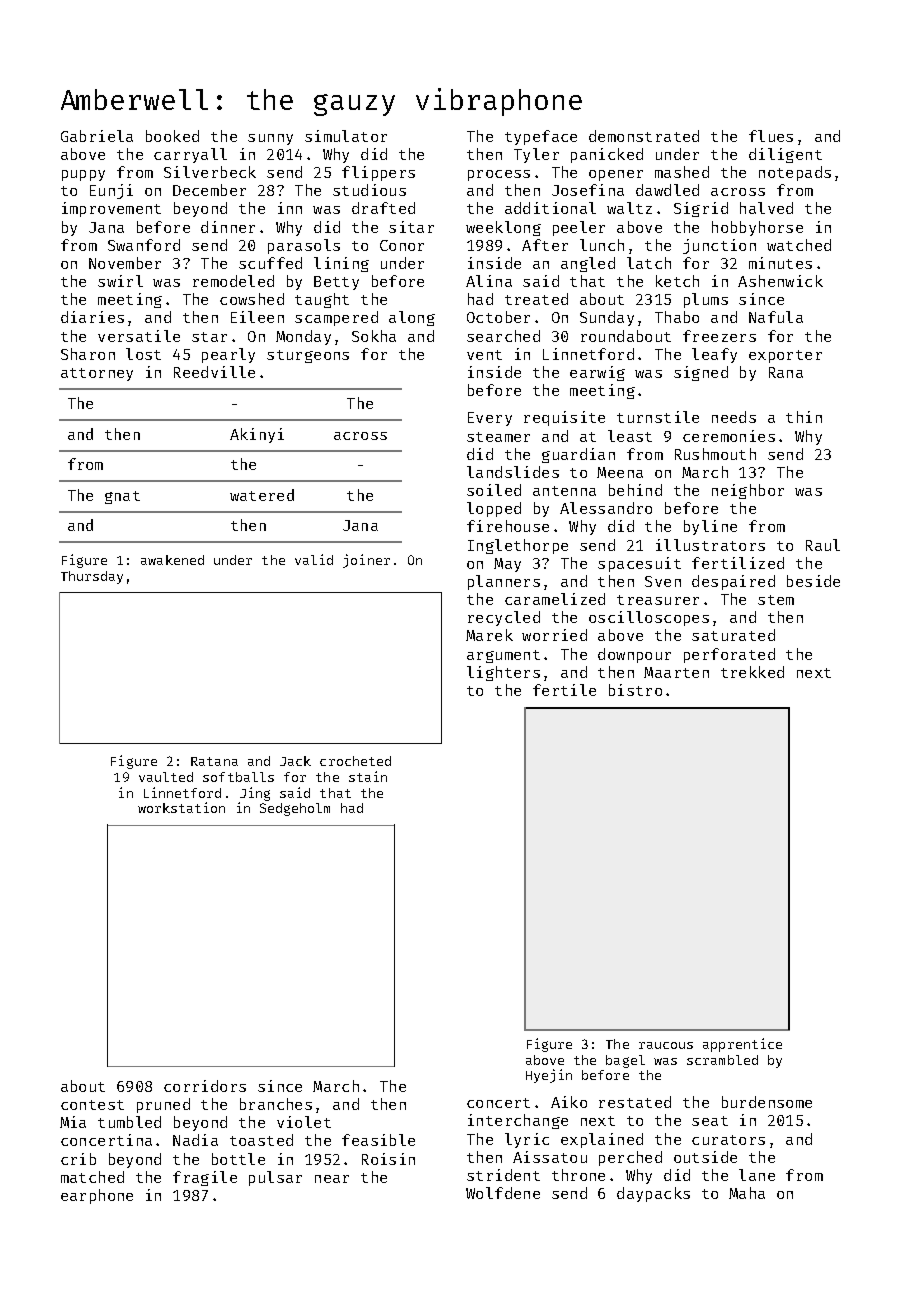 The height and width of the screenshot is (1316, 908). What do you see at coordinates (752, 672) in the screenshot?
I see `trekked` at bounding box center [752, 672].
